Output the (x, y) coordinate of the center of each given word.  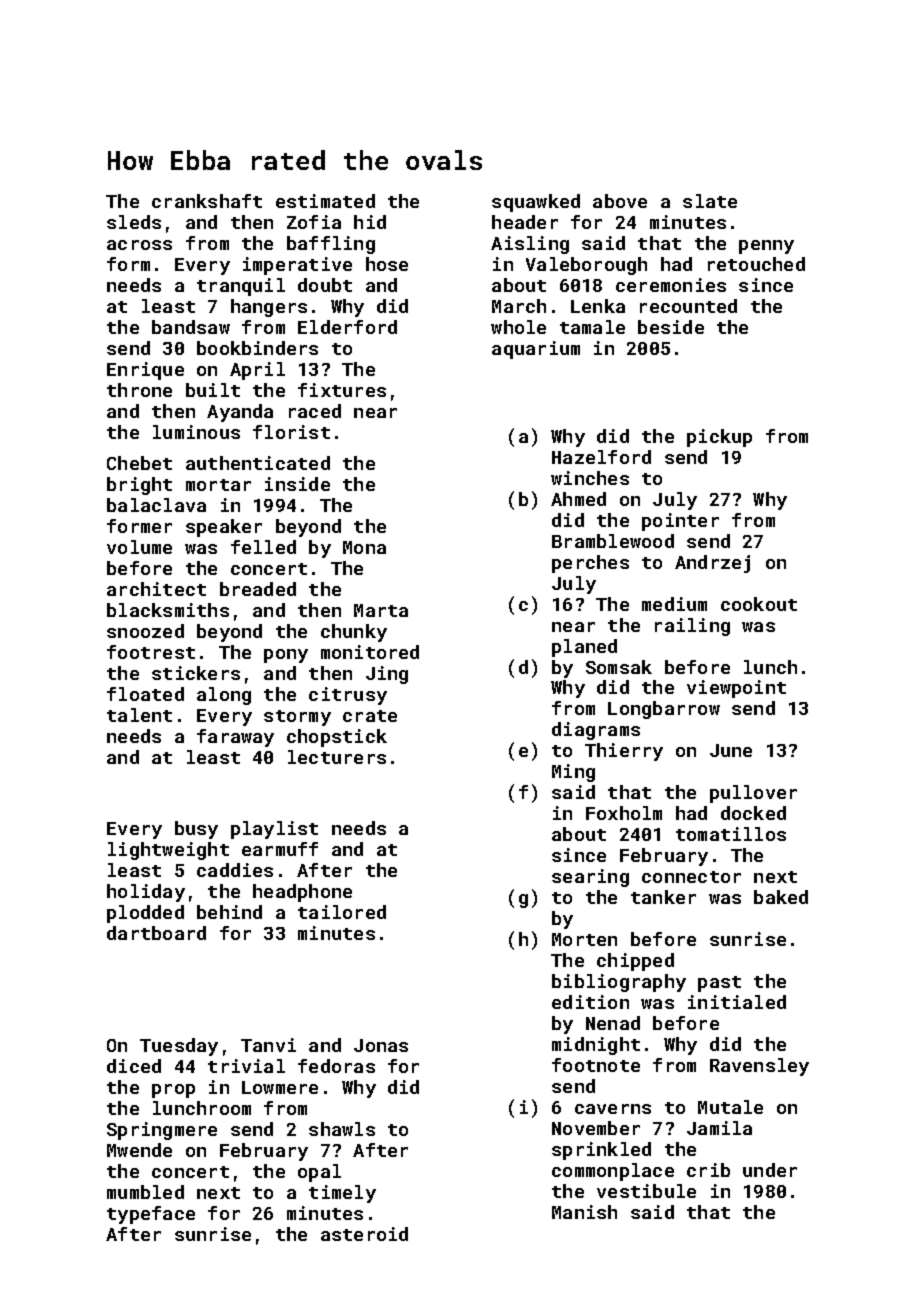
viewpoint (736, 689)
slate (710, 201)
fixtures (342, 390)
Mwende (139, 1150)
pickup (719, 438)
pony (286, 656)
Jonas (381, 1045)
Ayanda (240, 413)
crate (370, 716)
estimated (325, 201)
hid (370, 222)
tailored (342, 912)
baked (781, 897)
